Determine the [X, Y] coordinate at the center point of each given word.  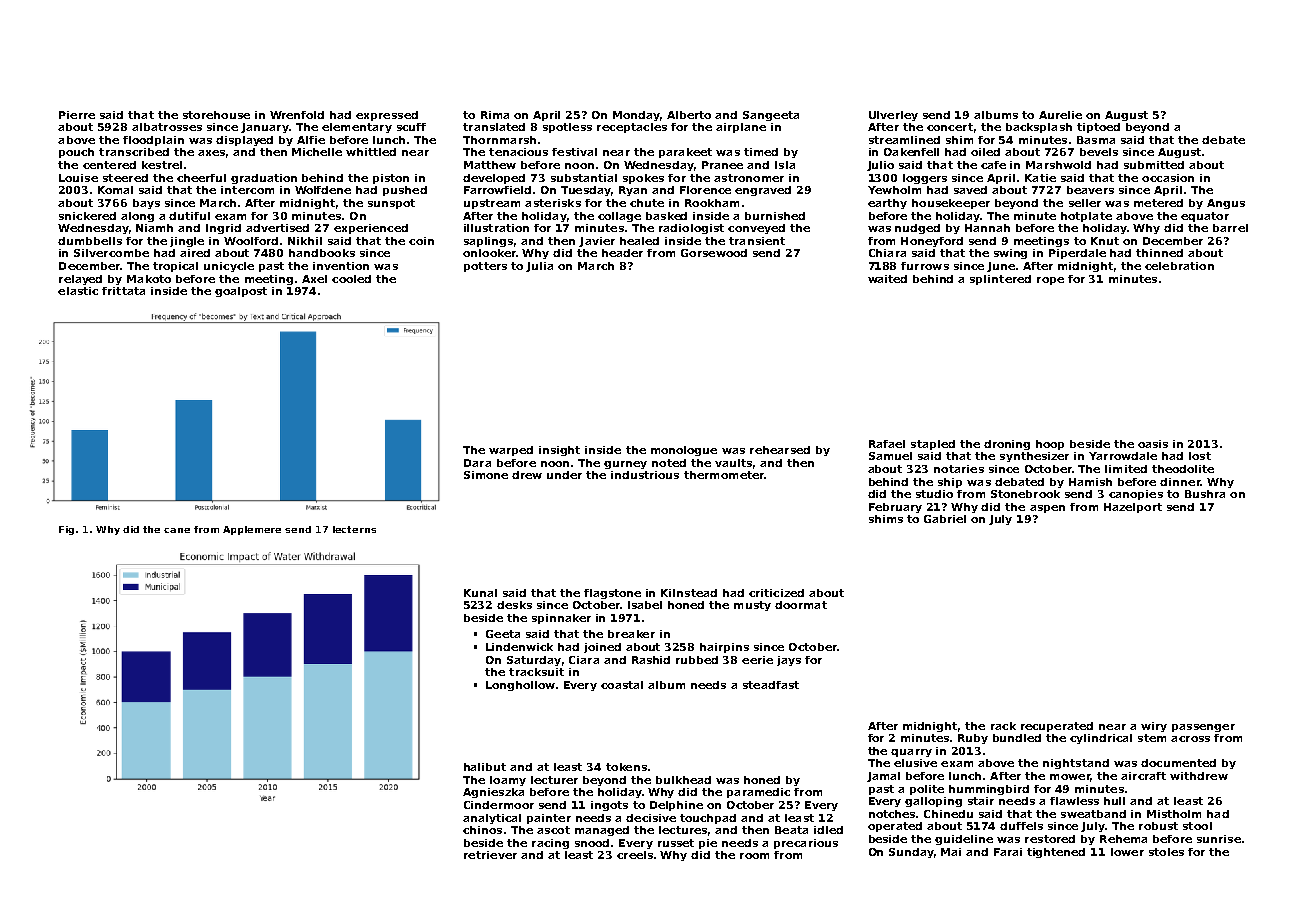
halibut [485, 767]
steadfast [771, 685]
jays [789, 661]
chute [647, 203]
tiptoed [1098, 128]
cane [177, 530]
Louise [78, 178]
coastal [622, 685]
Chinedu [948, 814]
